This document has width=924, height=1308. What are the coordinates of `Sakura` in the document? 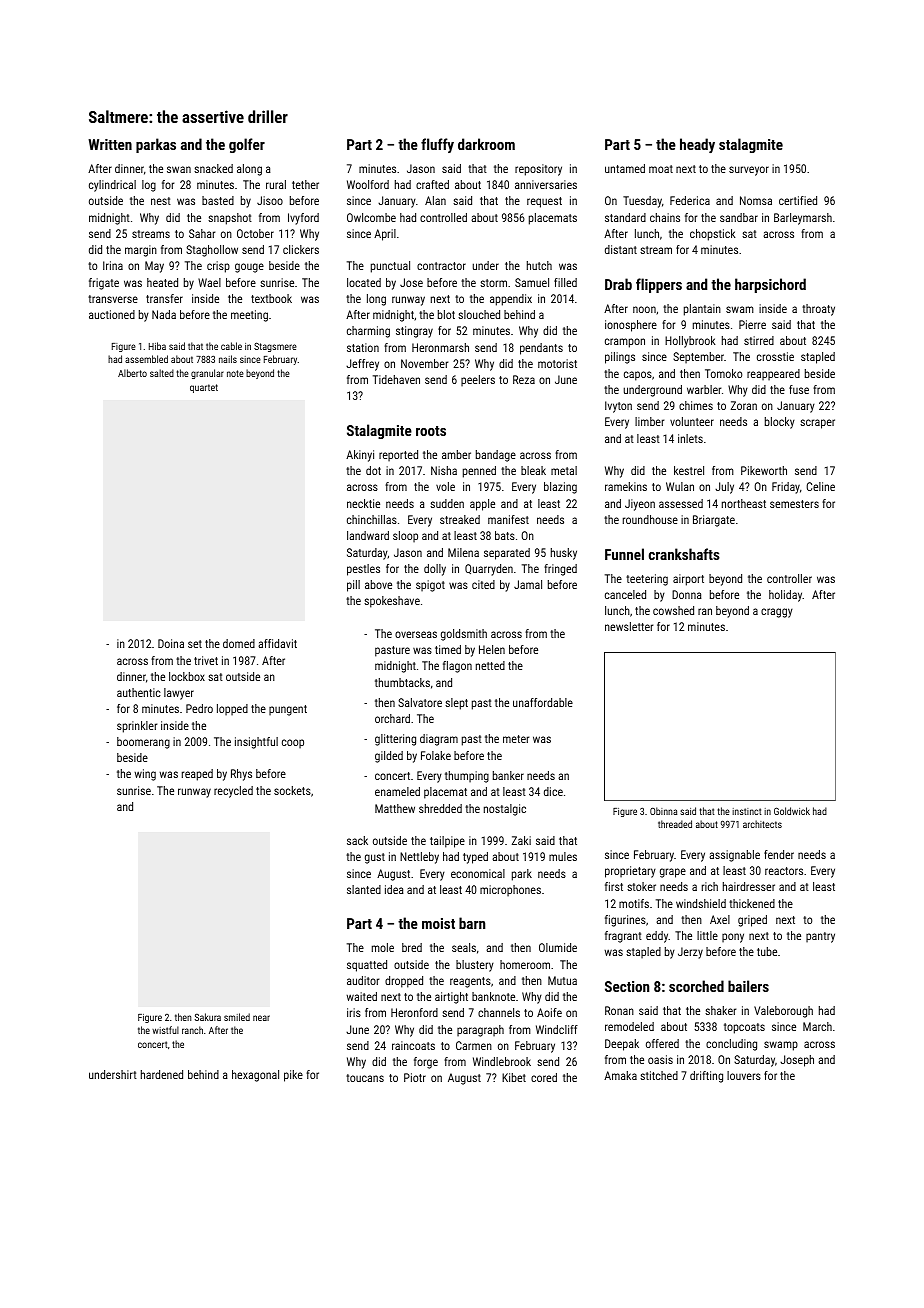 It's located at (208, 1017).
